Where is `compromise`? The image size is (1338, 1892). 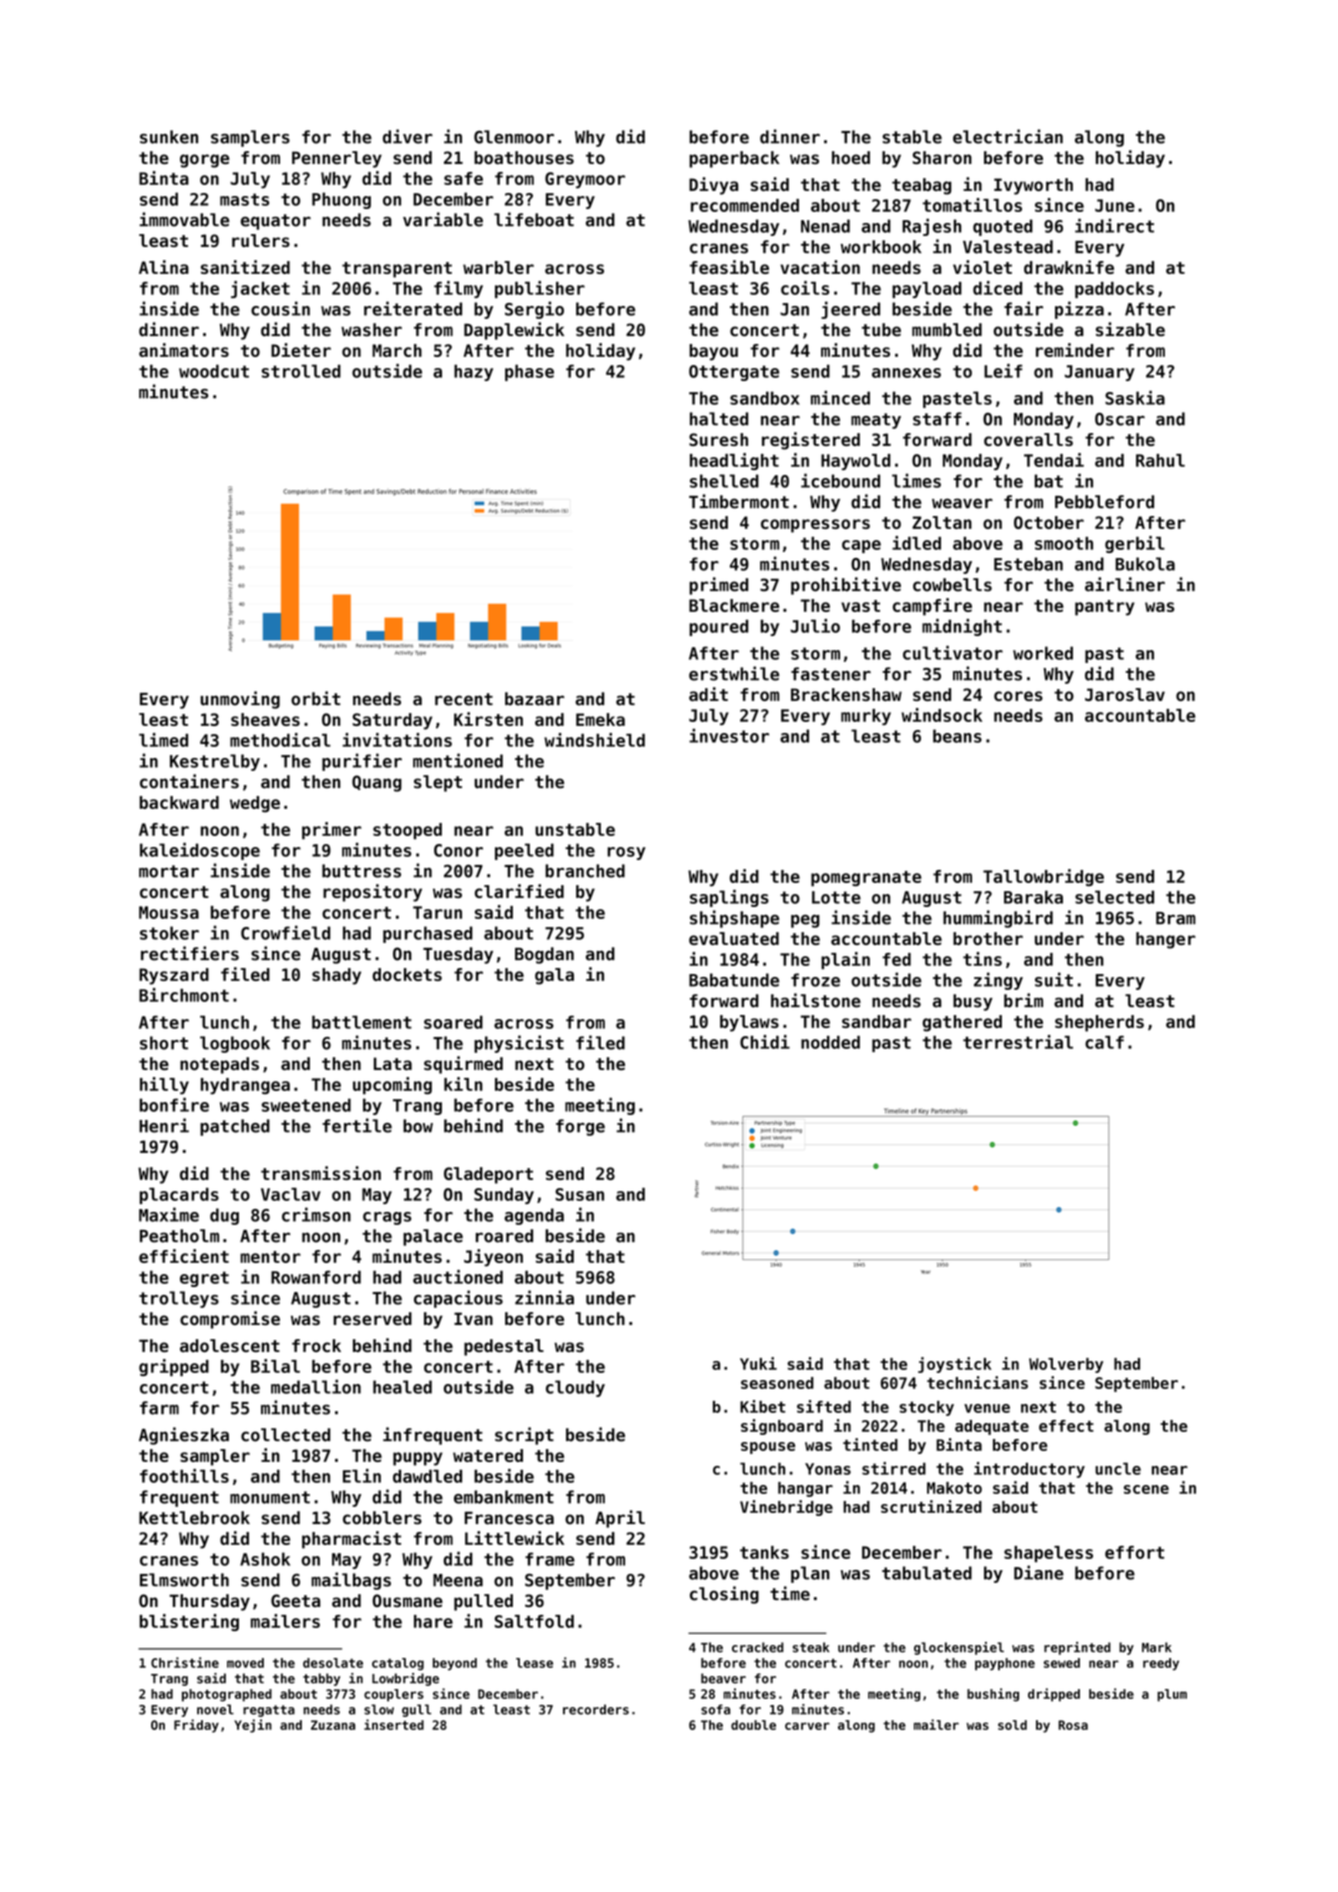 compromise is located at coordinates (230, 1320).
